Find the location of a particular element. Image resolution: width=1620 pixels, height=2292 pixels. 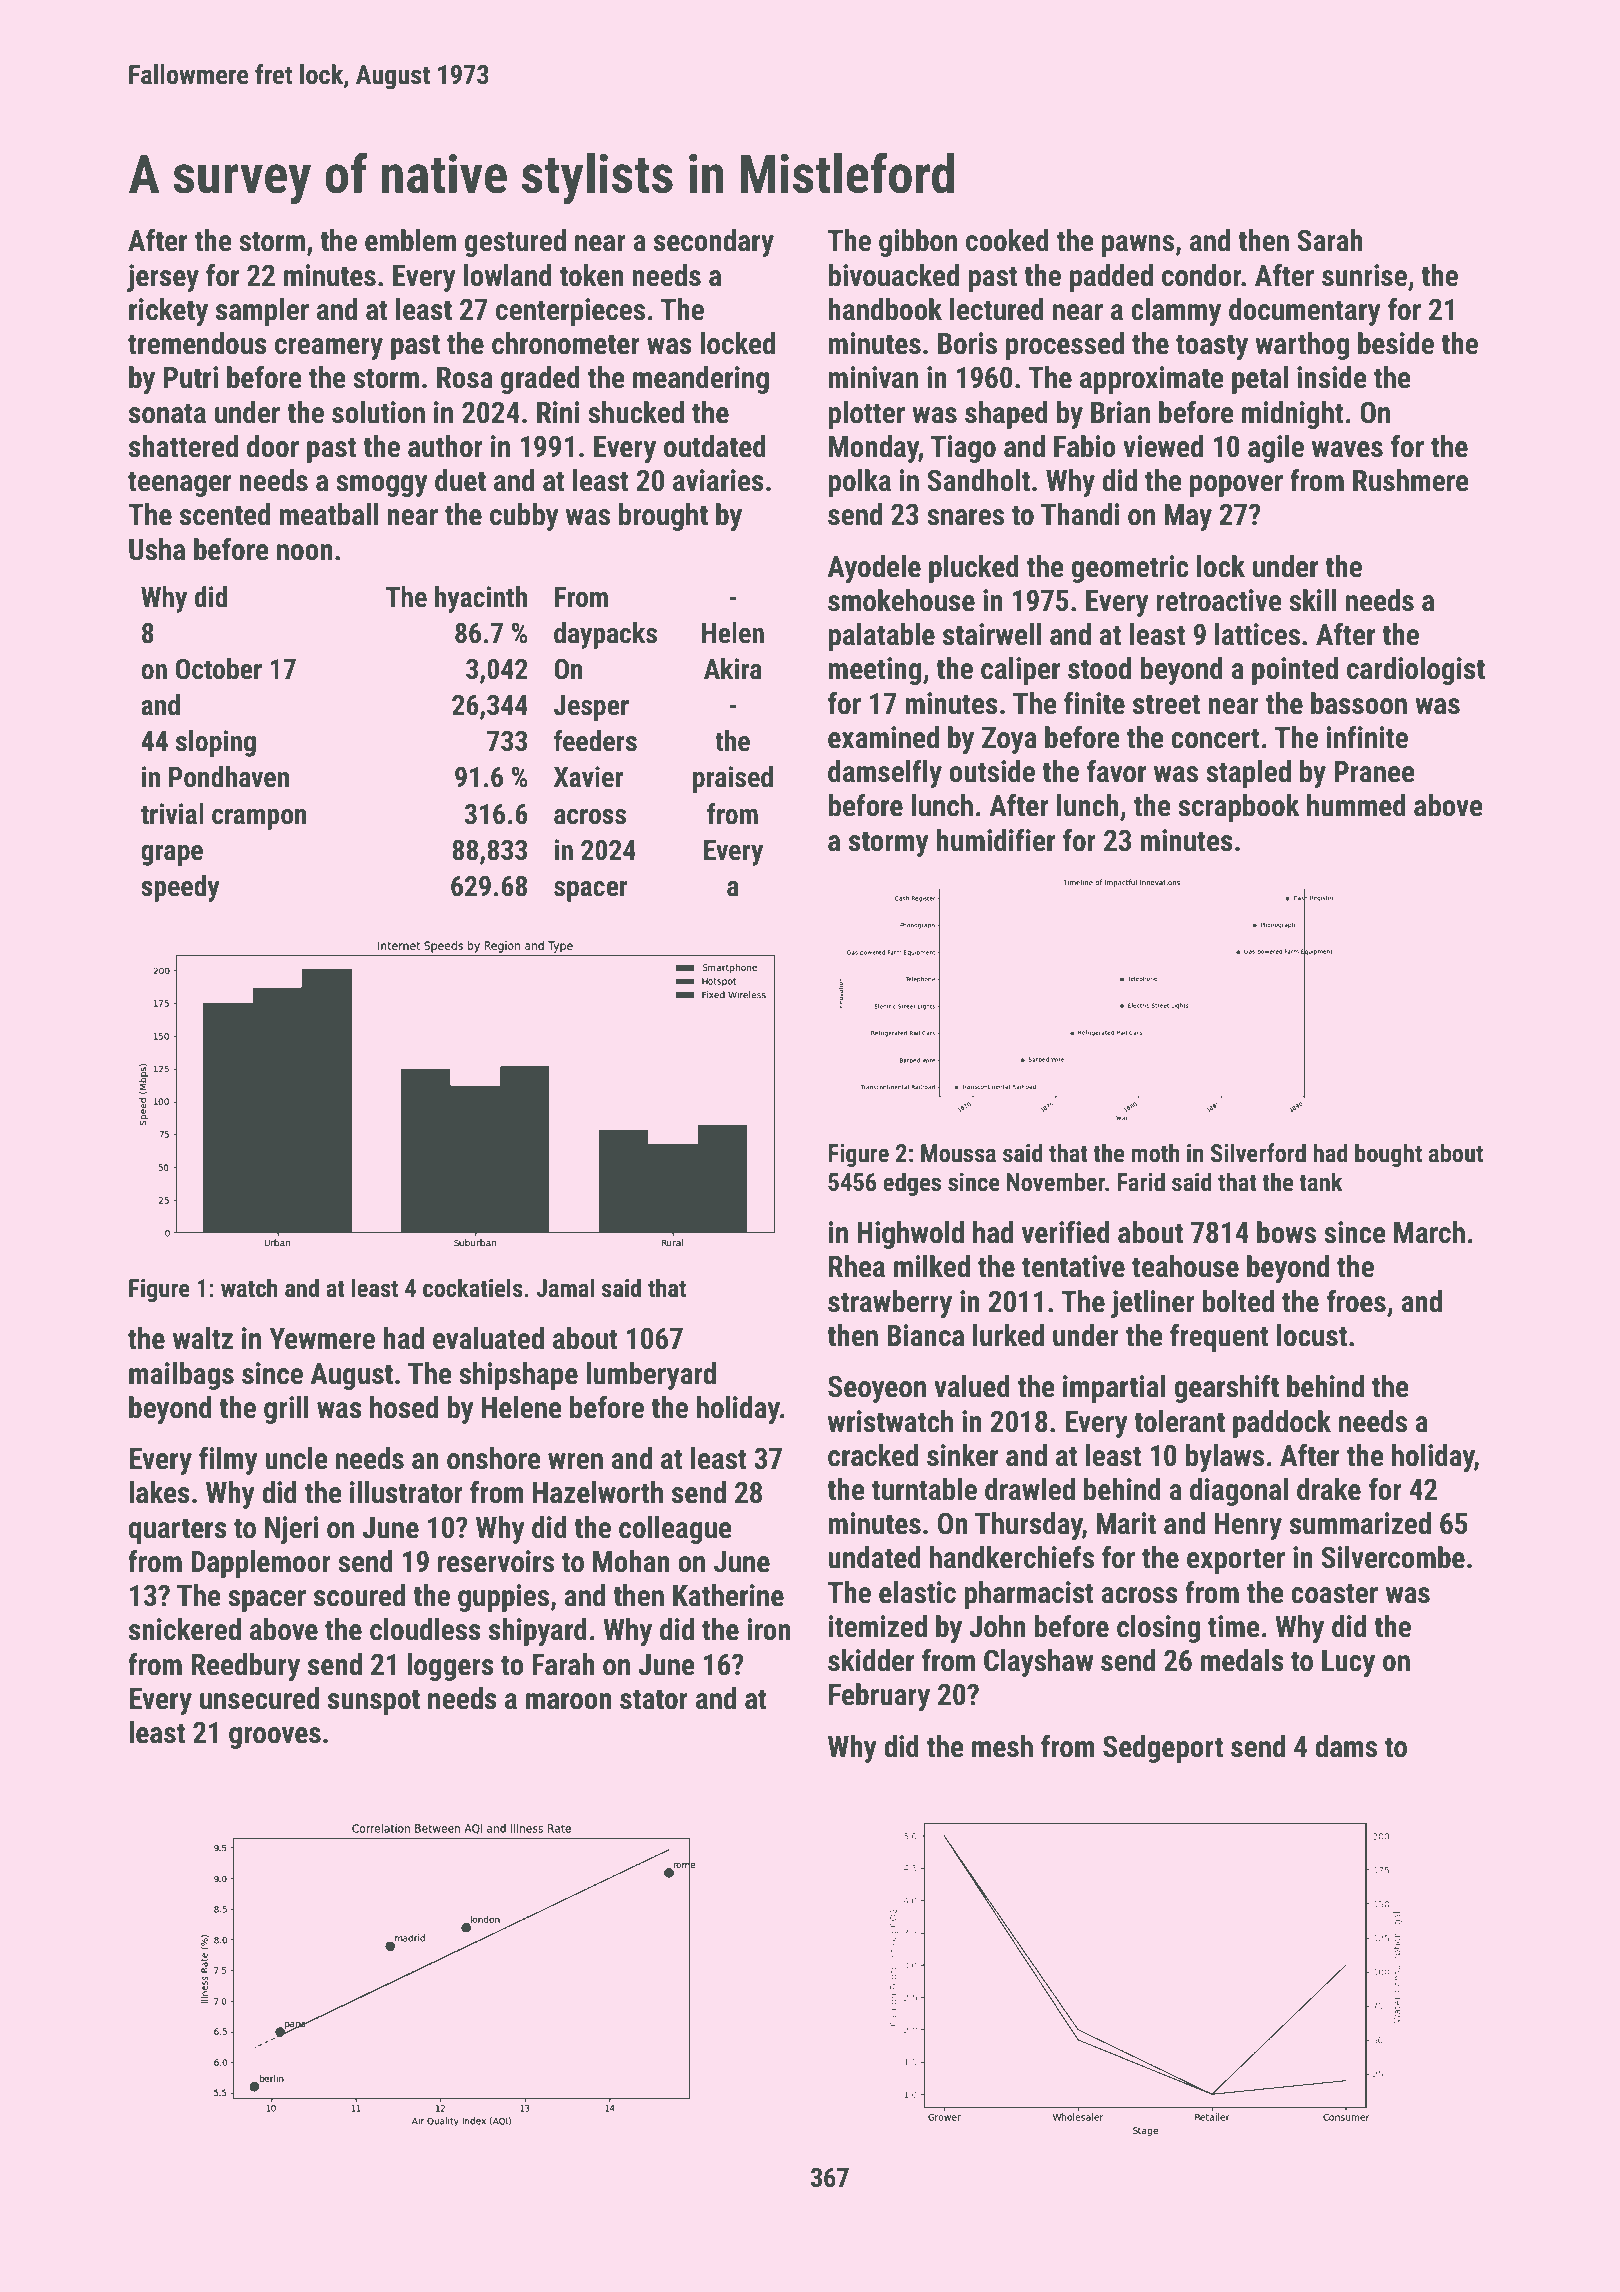

Yewmere is located at coordinates (322, 1339).
